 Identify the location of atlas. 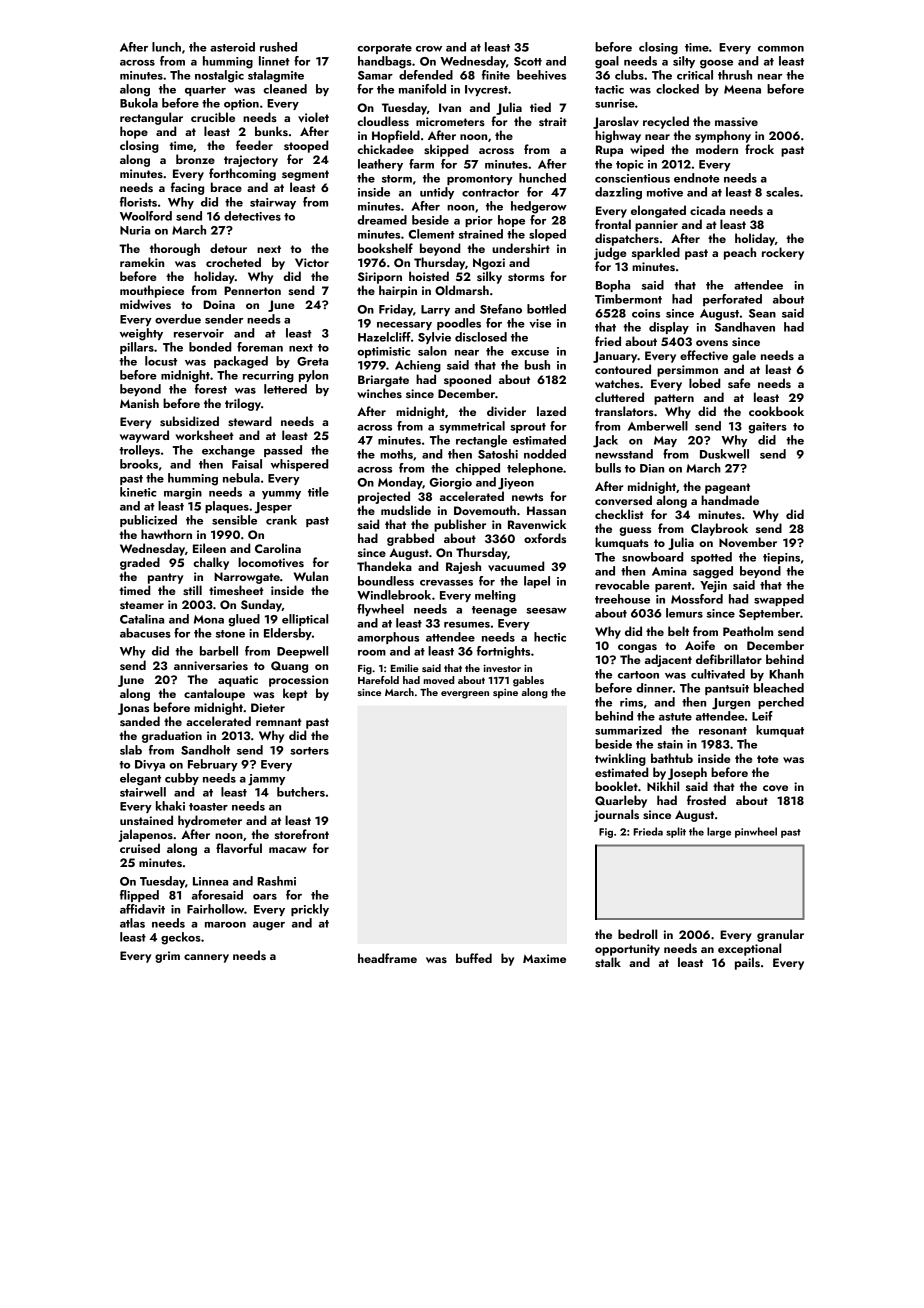
(132, 923).
